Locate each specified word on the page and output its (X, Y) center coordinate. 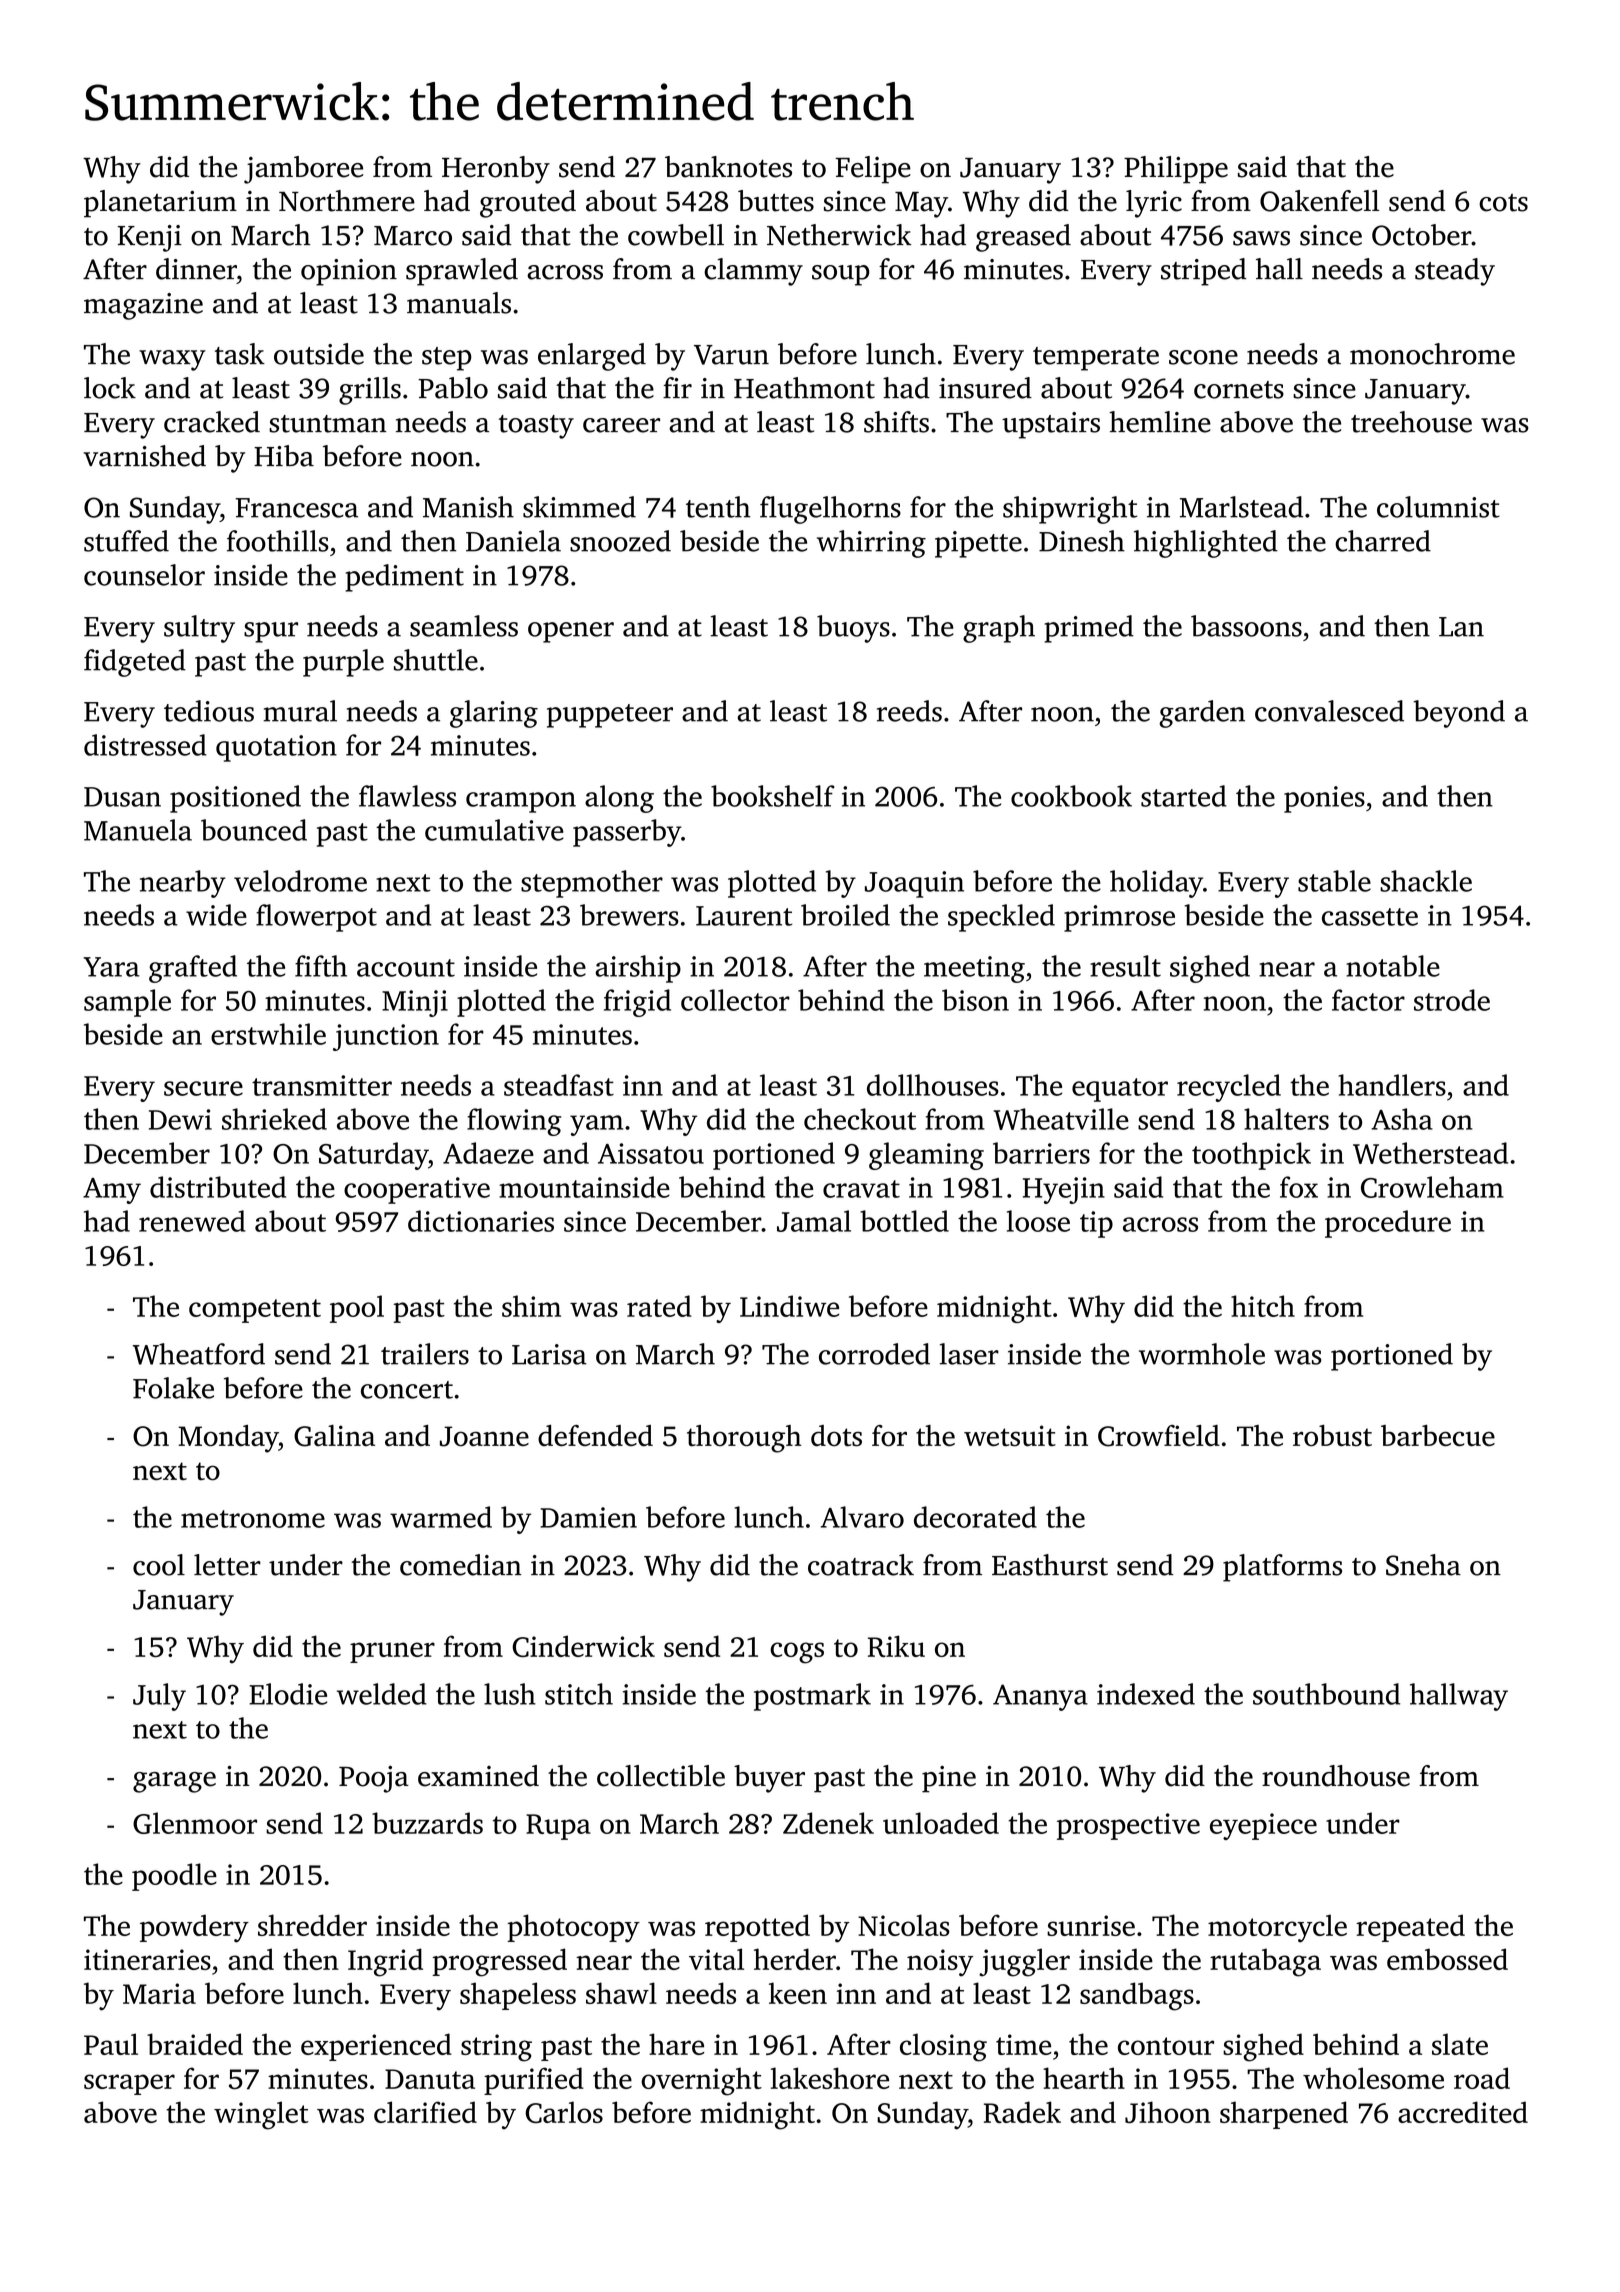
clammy (753, 272)
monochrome (1432, 354)
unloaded (941, 1823)
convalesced (1329, 711)
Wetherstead (1430, 1153)
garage (174, 1782)
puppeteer (610, 716)
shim (531, 1306)
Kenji (150, 238)
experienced (376, 2047)
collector (735, 1000)
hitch (1263, 1306)
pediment (404, 578)
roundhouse (1336, 1776)
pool (357, 1309)
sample (127, 1003)
